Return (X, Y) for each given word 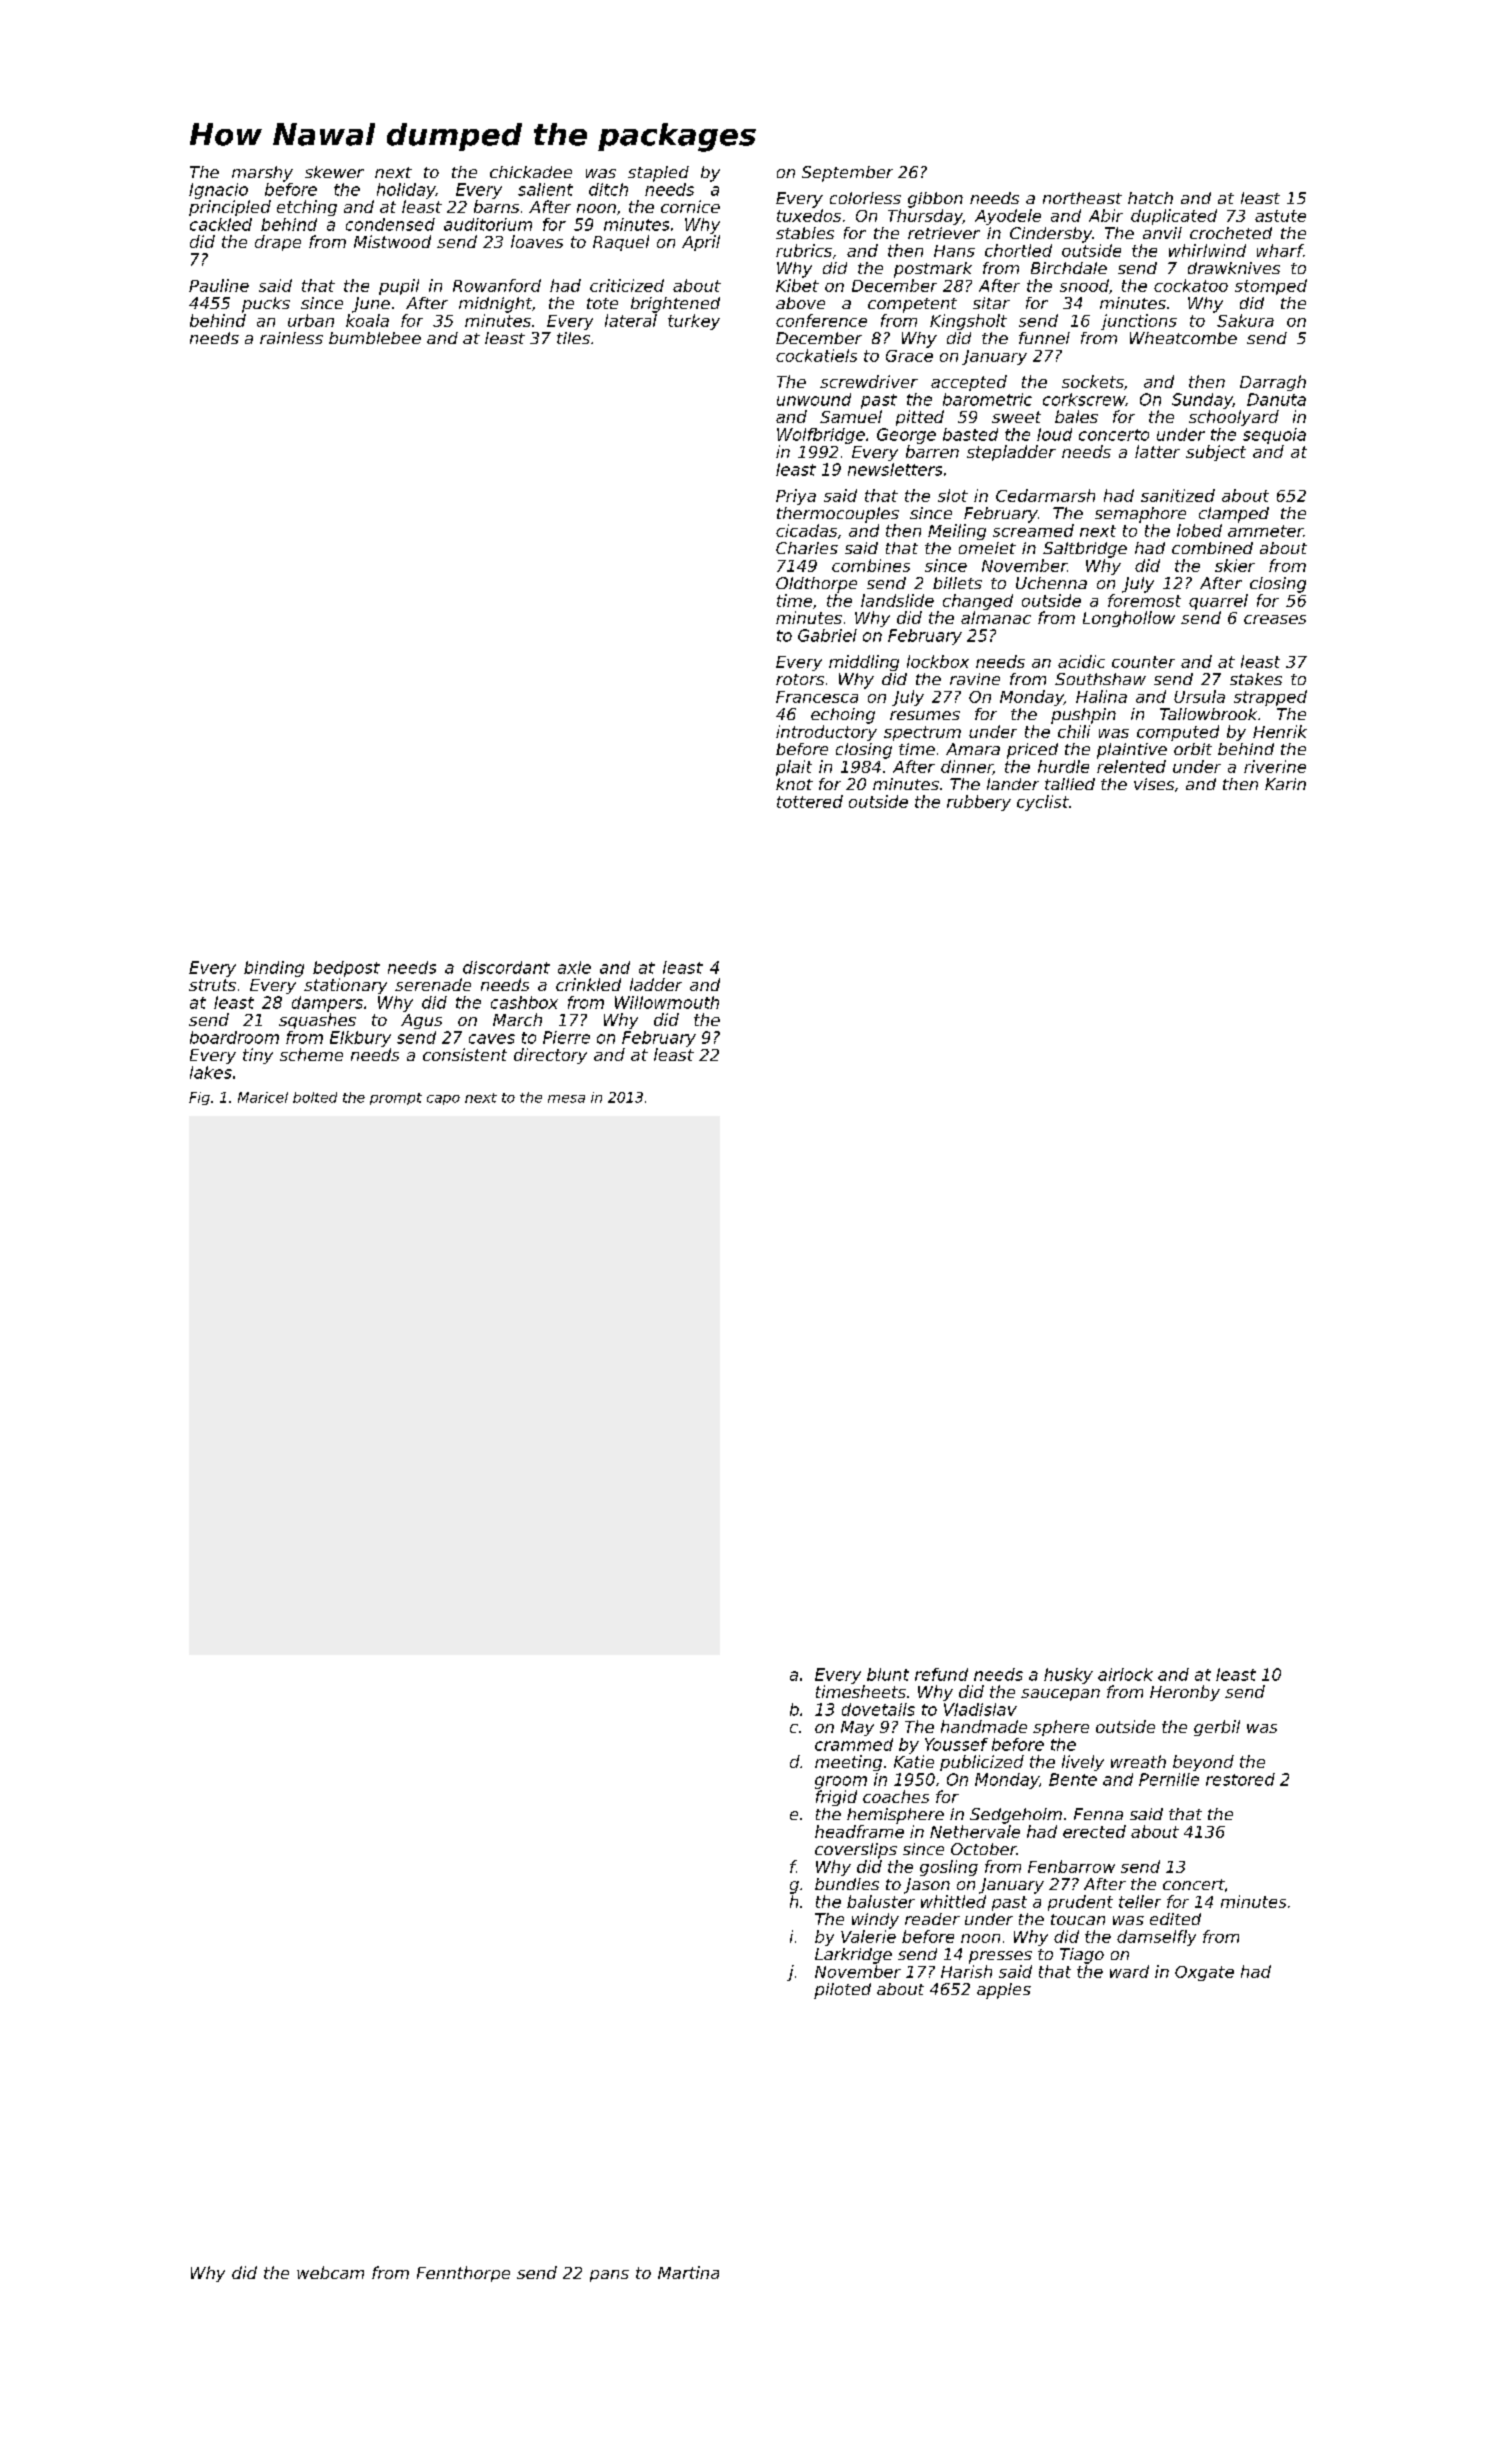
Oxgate (1204, 1973)
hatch (1150, 198)
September (847, 174)
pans (609, 2276)
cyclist (1043, 803)
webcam (330, 2272)
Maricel (263, 1097)
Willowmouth (667, 1002)
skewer (334, 172)
